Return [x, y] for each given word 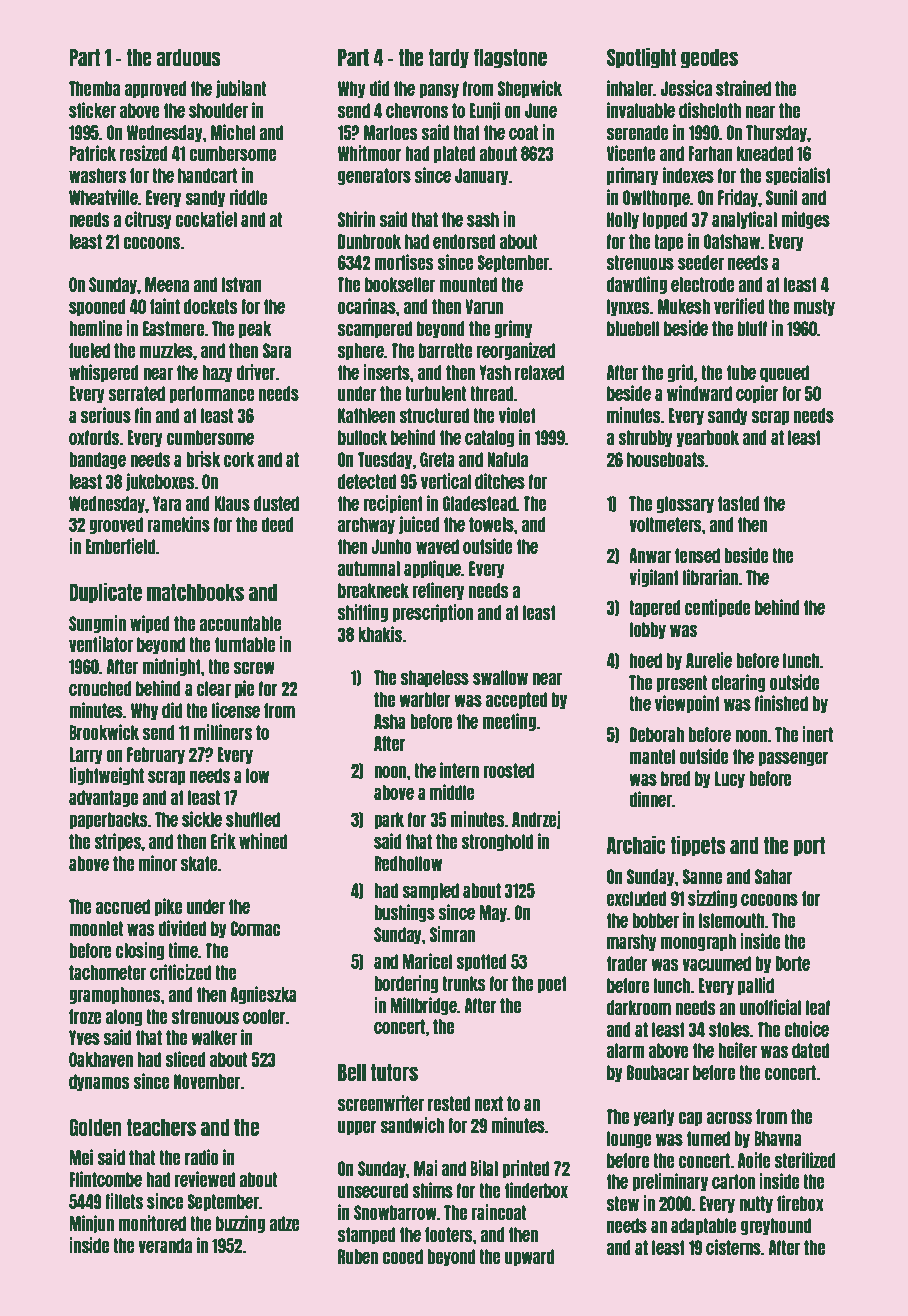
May [493, 913]
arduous [188, 57]
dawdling [637, 285]
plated [454, 154]
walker [214, 1037]
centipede [718, 608]
